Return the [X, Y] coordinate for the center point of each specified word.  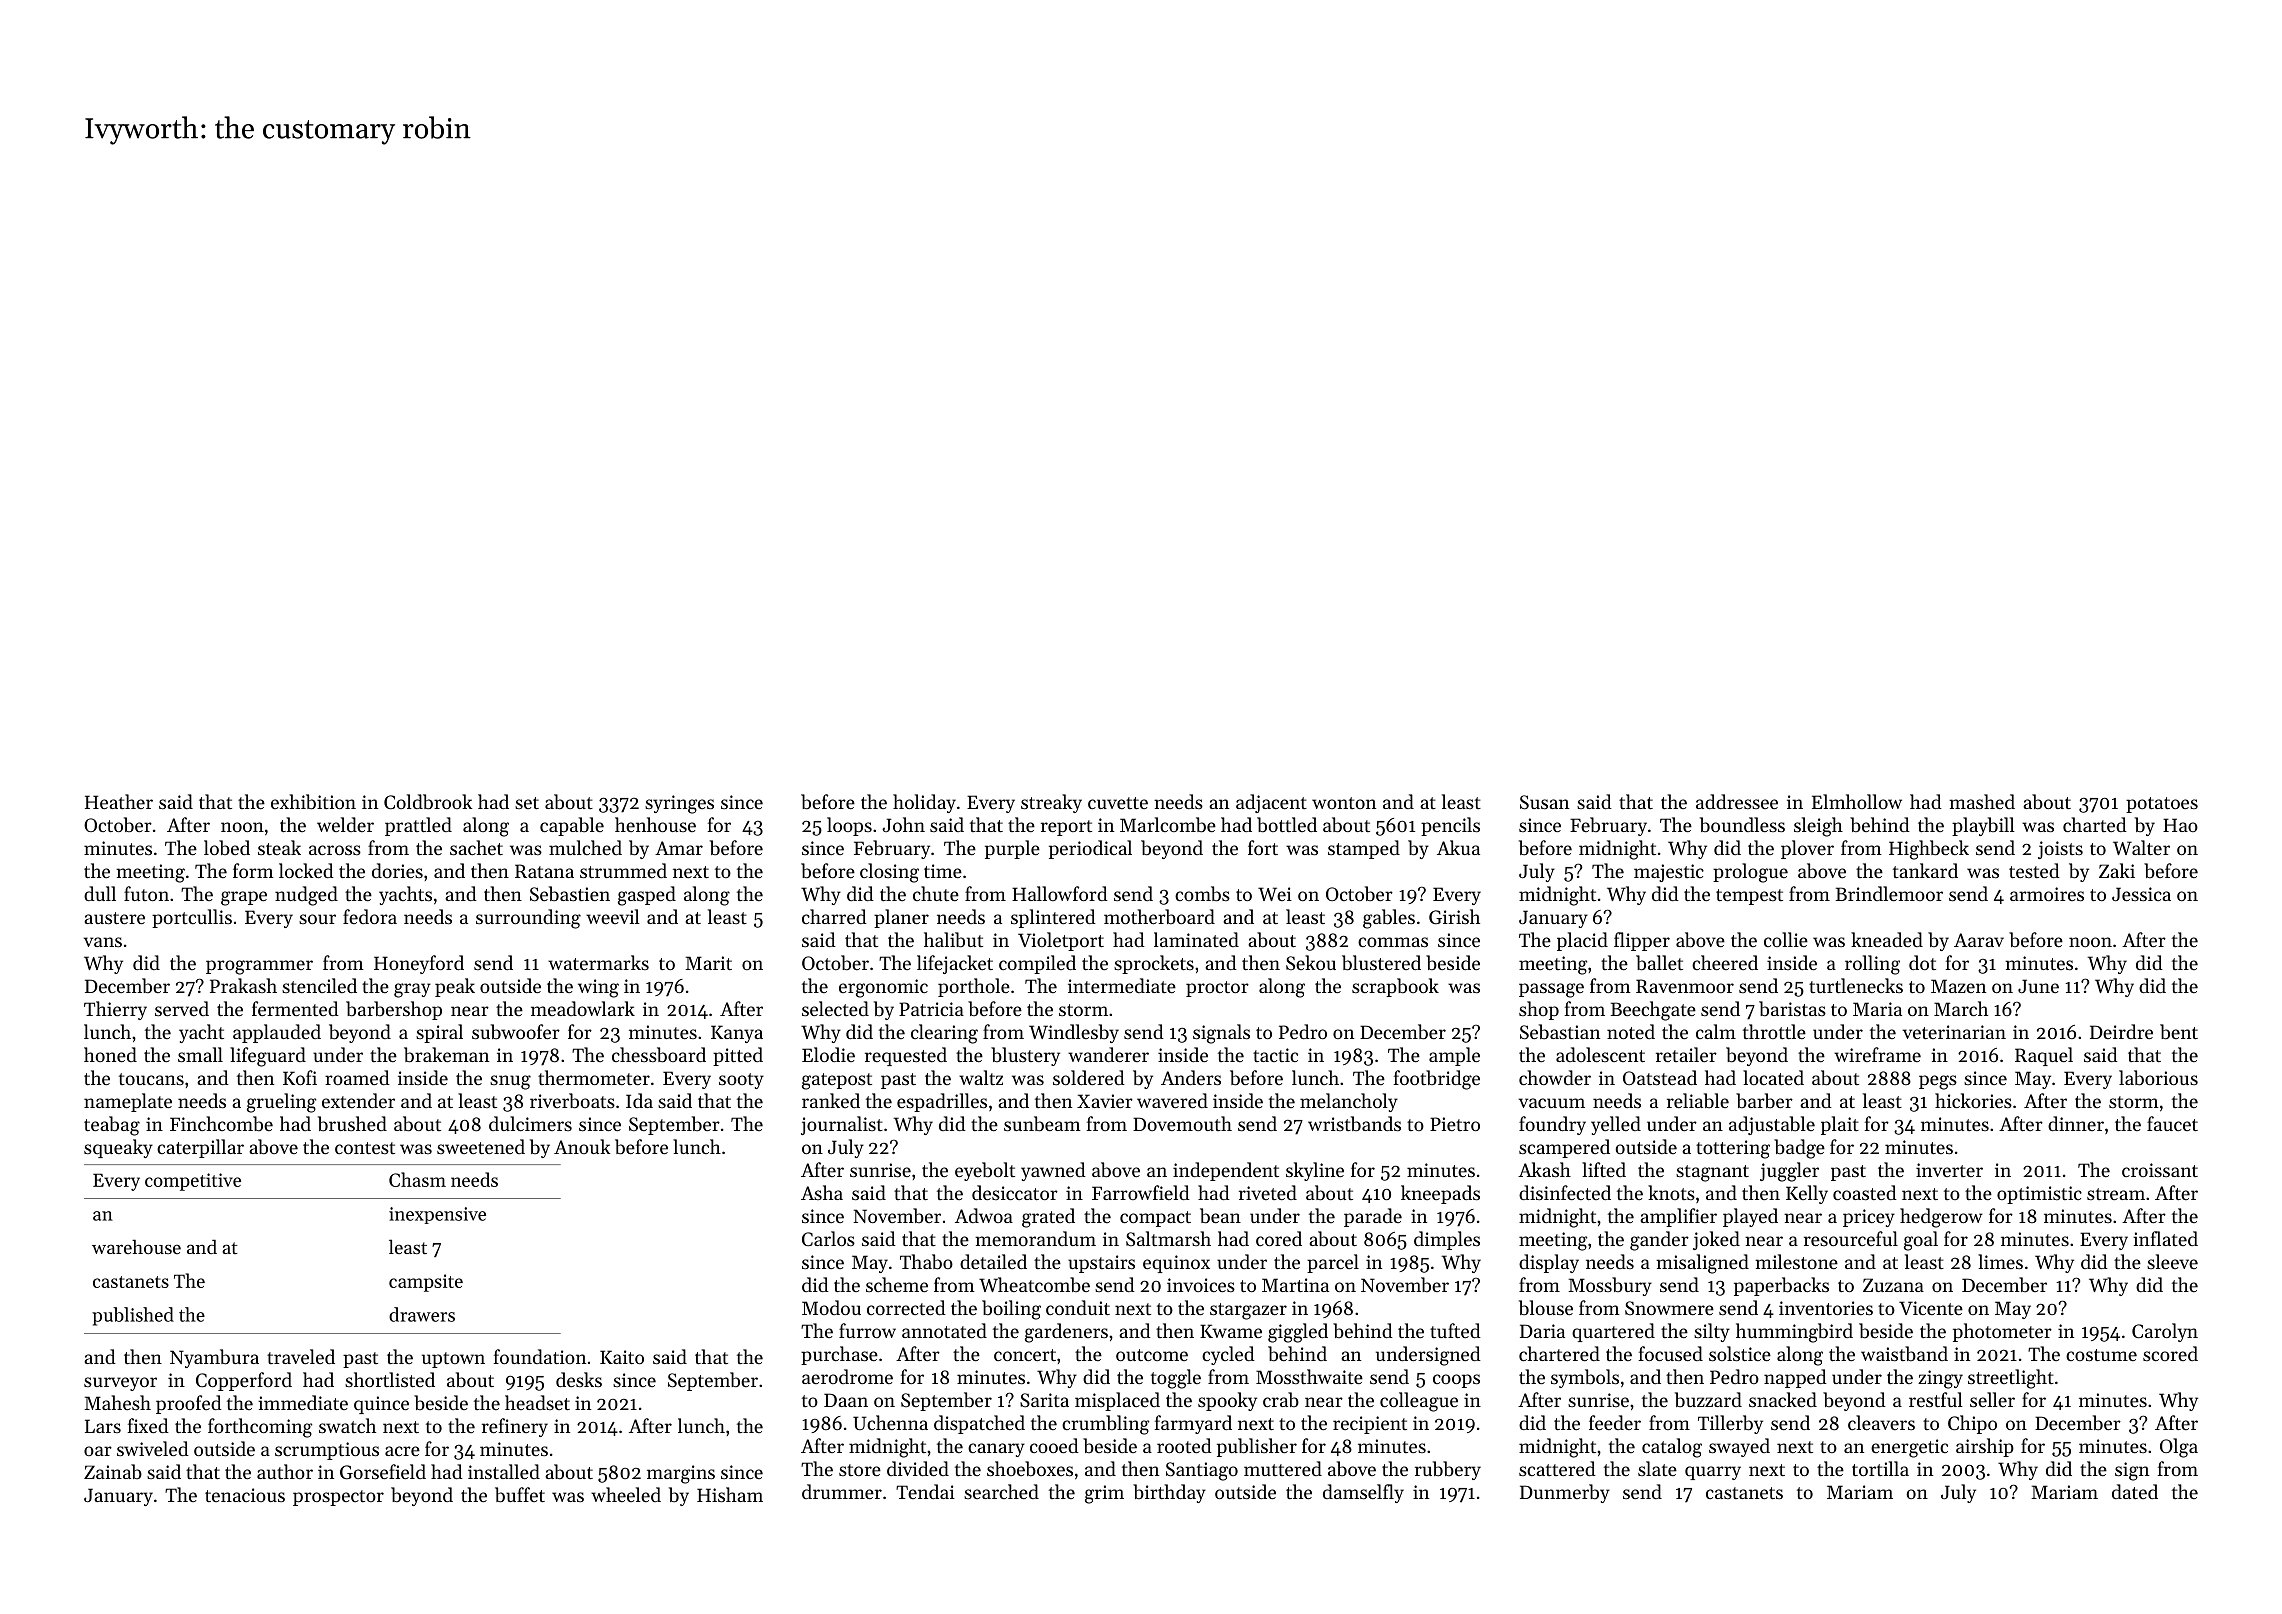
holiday [924, 803]
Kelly [1807, 1194]
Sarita [1044, 1400]
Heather [119, 801]
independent [1226, 1171]
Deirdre [2121, 1031]
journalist [842, 1125]
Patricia [931, 1009]
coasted [1865, 1192]
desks [579, 1379]
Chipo [1972, 1424]
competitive [193, 1182]
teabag [112, 1126]
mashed [1982, 801]
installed [504, 1471]
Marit [708, 963]
